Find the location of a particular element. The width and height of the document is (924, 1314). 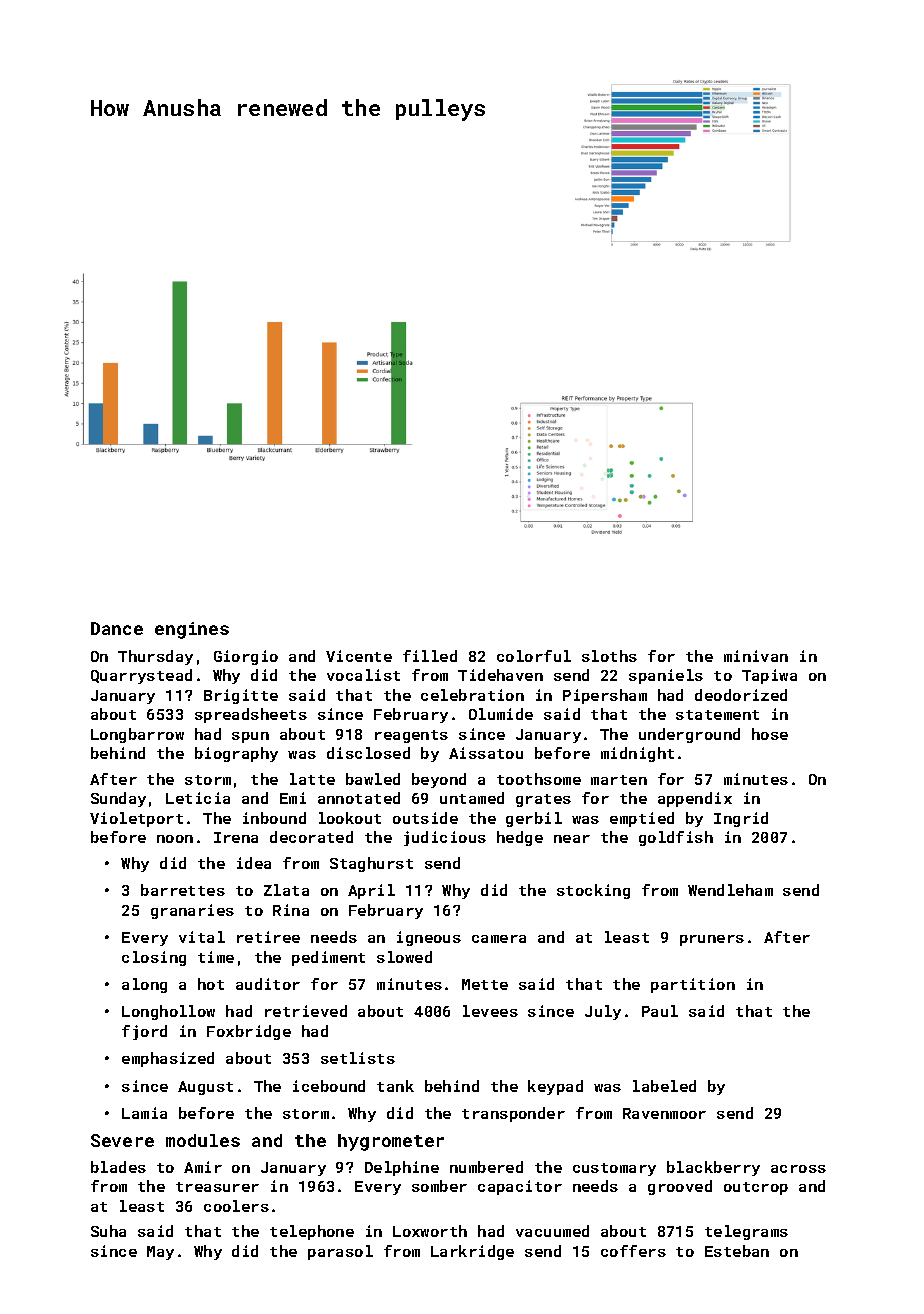

vacuumed is located at coordinates (552, 1231).
